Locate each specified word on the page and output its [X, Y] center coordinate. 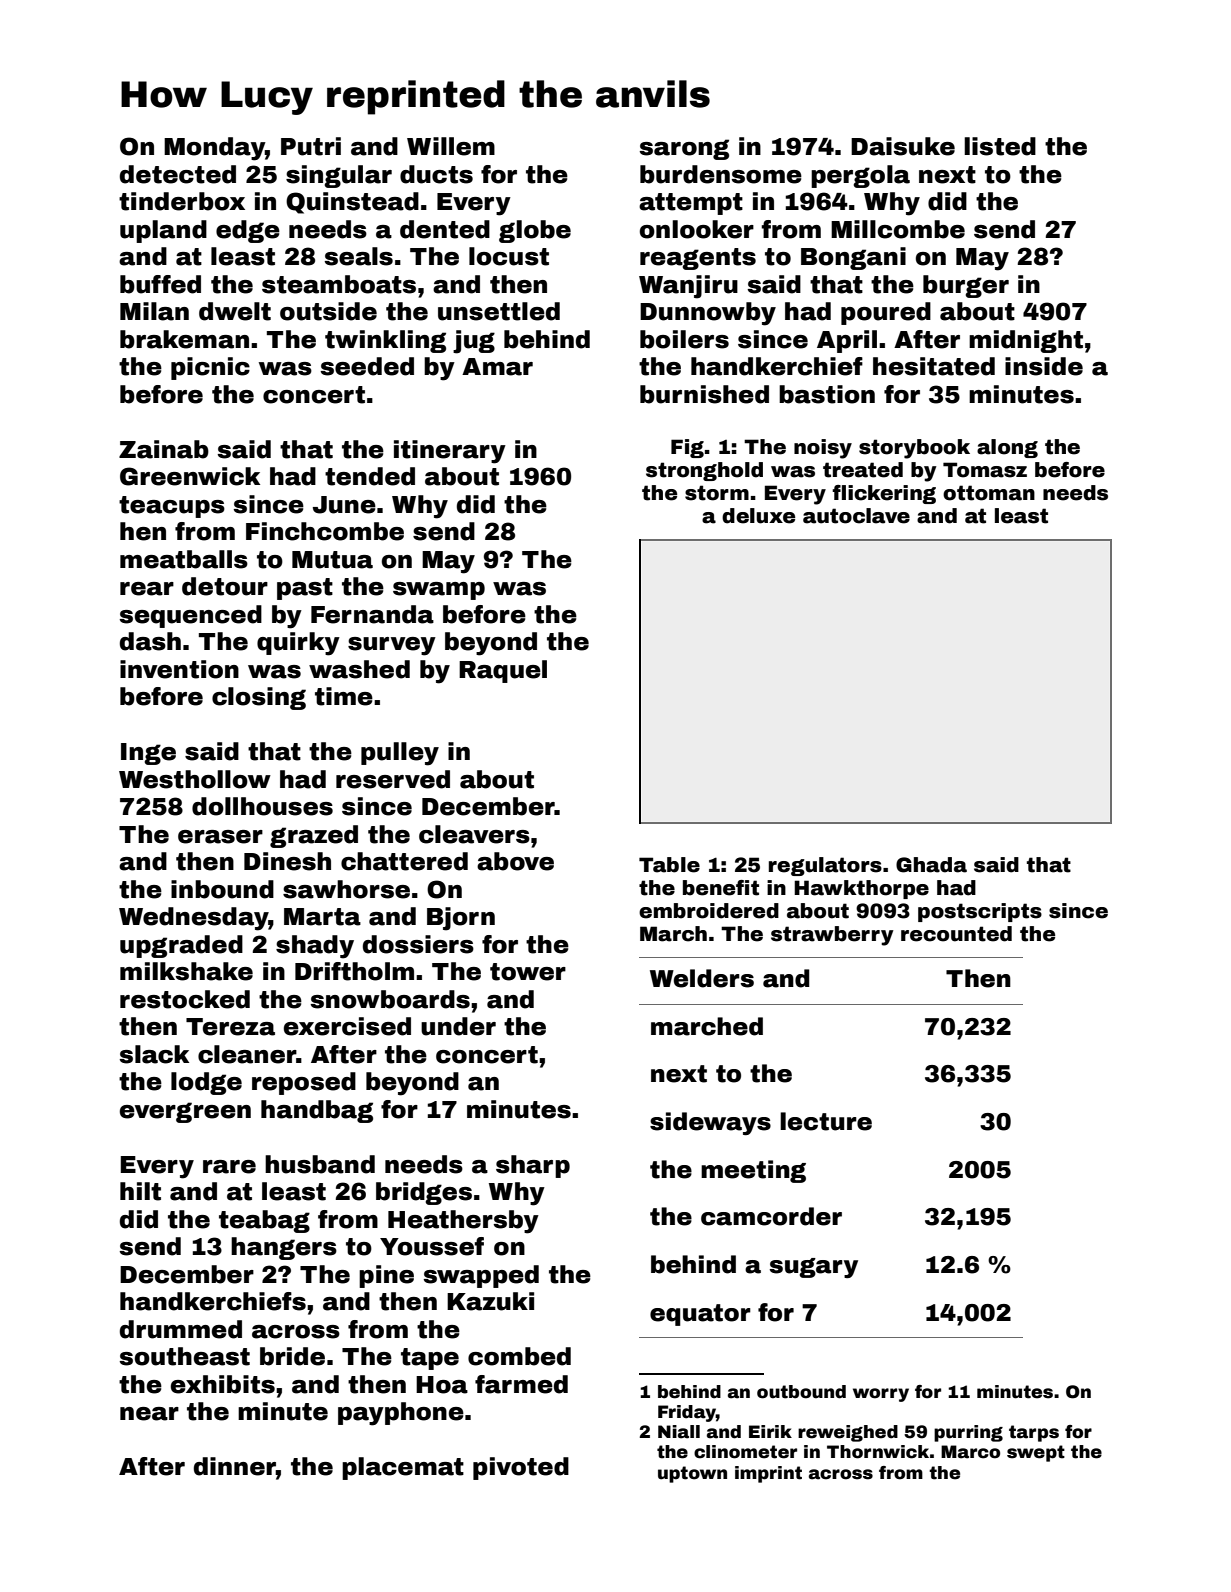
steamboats [339, 284]
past [305, 589]
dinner [235, 1466]
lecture [826, 1121]
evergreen [185, 1112]
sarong [684, 149]
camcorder [771, 1216]
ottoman [989, 493]
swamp [439, 591]
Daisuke [903, 146]
